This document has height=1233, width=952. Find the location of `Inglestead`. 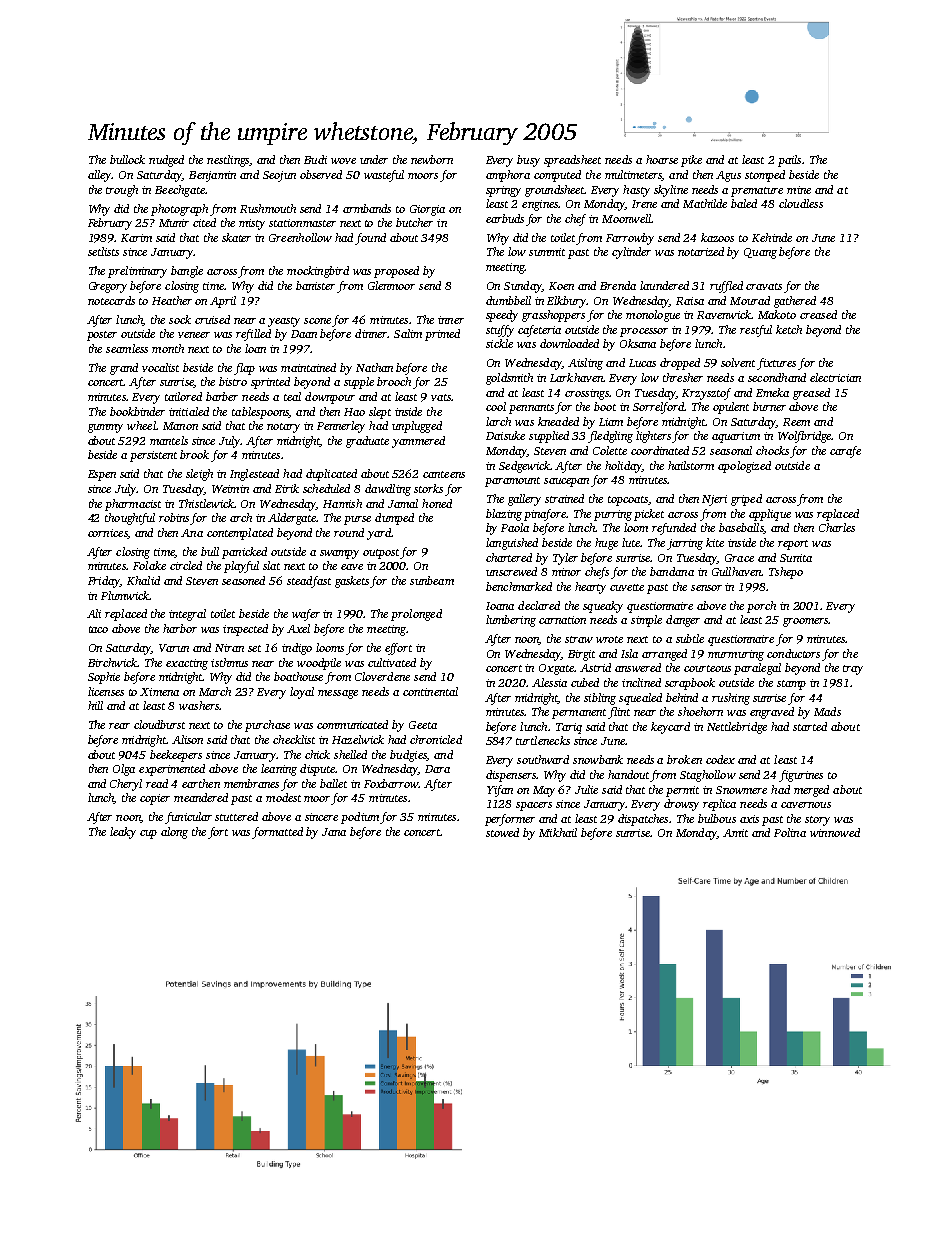

Inglestead is located at coordinates (254, 475).
